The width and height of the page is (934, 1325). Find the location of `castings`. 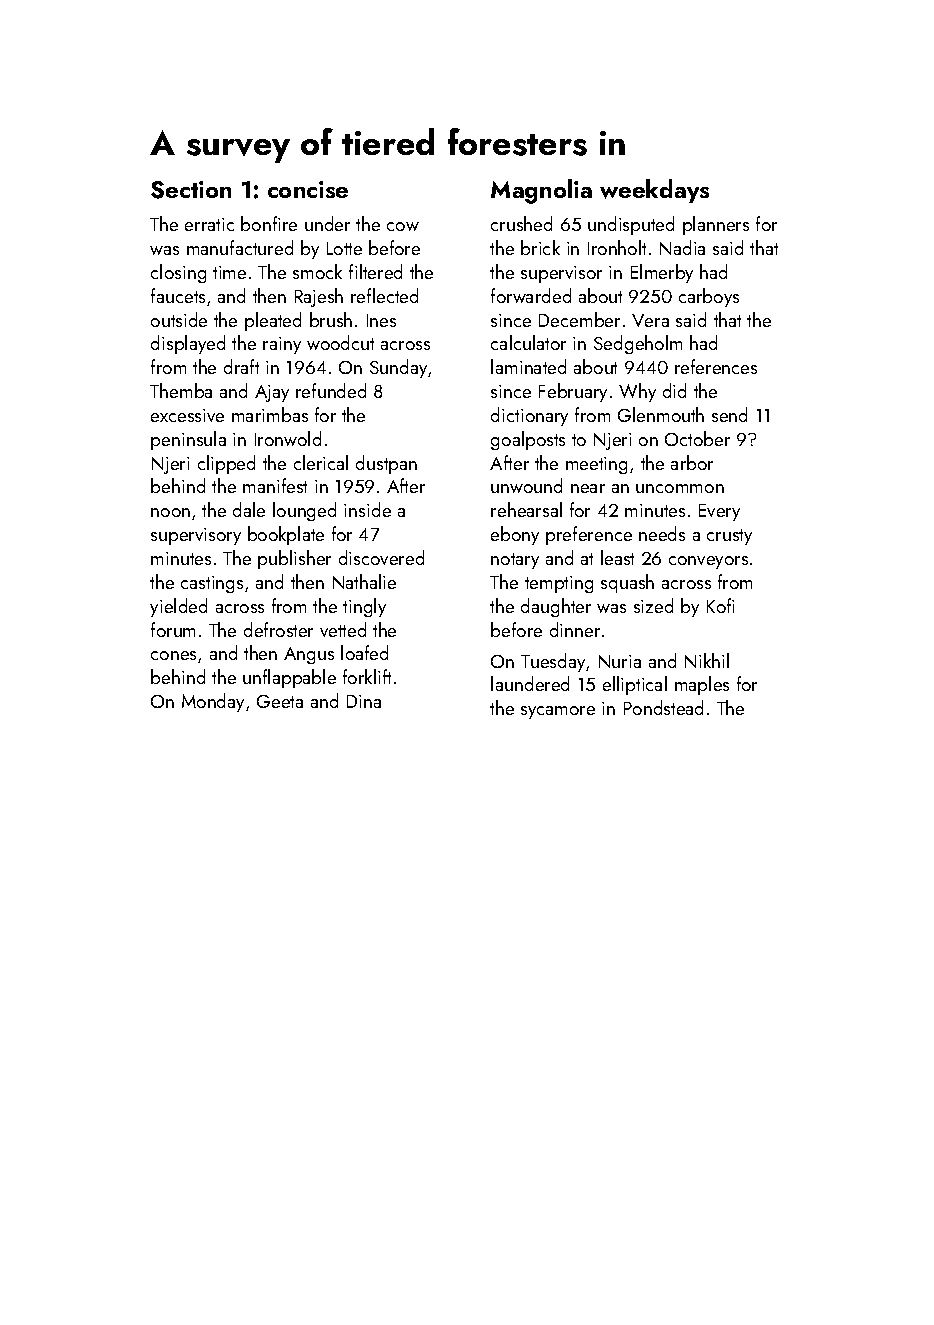

castings is located at coordinates (212, 584).
